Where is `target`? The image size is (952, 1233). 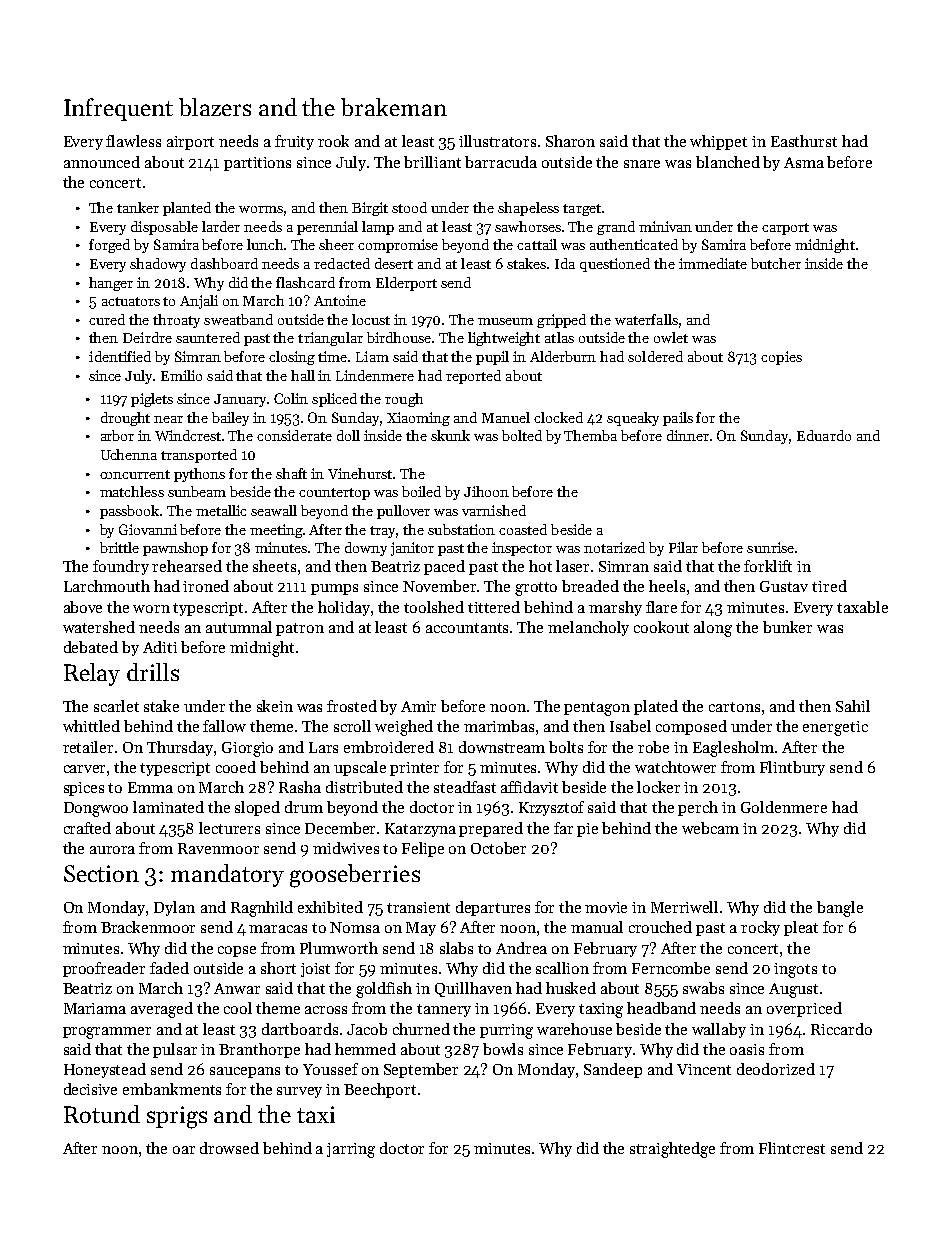 target is located at coordinates (582, 210).
